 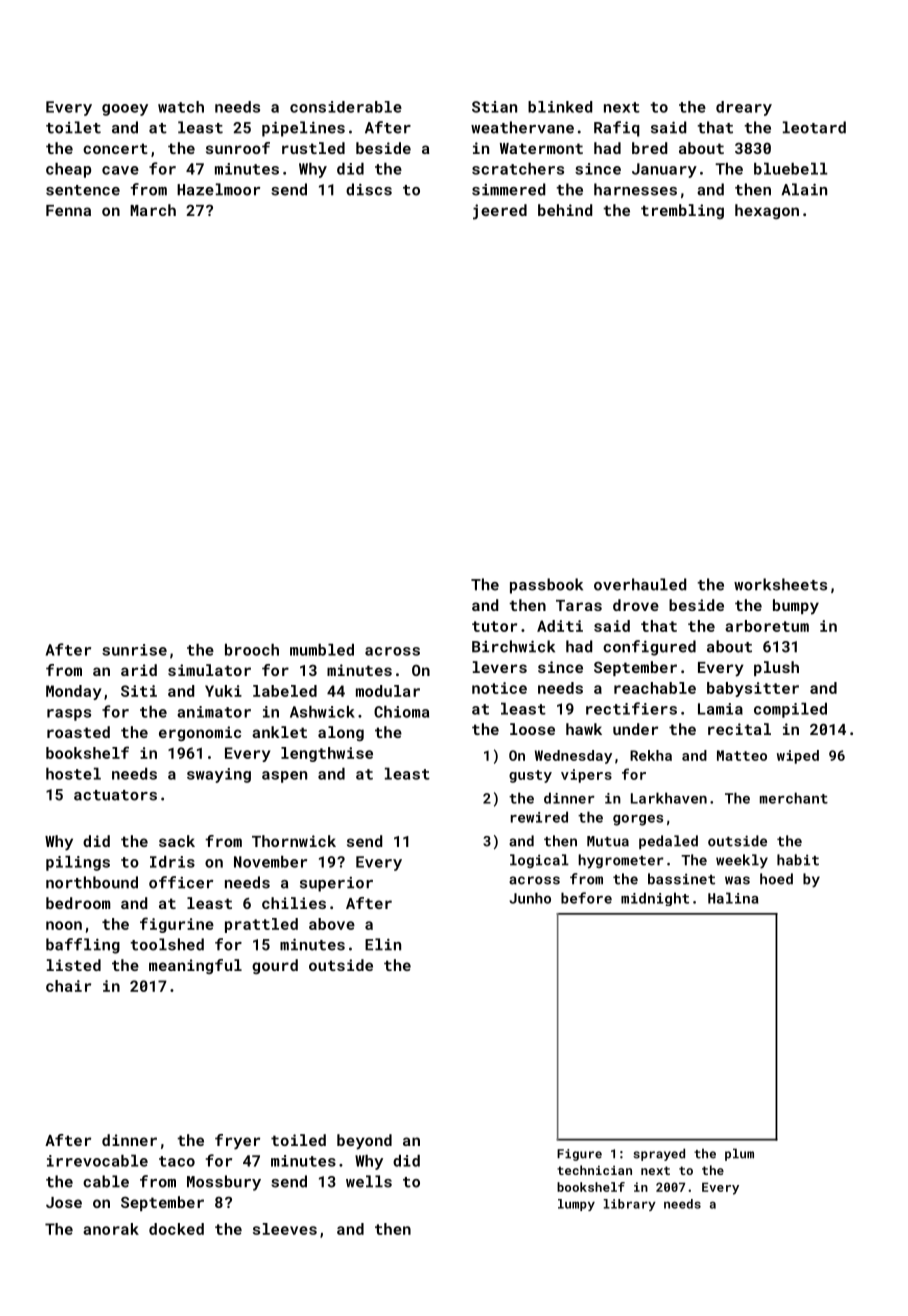 What do you see at coordinates (111, 1229) in the screenshot?
I see `anorak` at bounding box center [111, 1229].
